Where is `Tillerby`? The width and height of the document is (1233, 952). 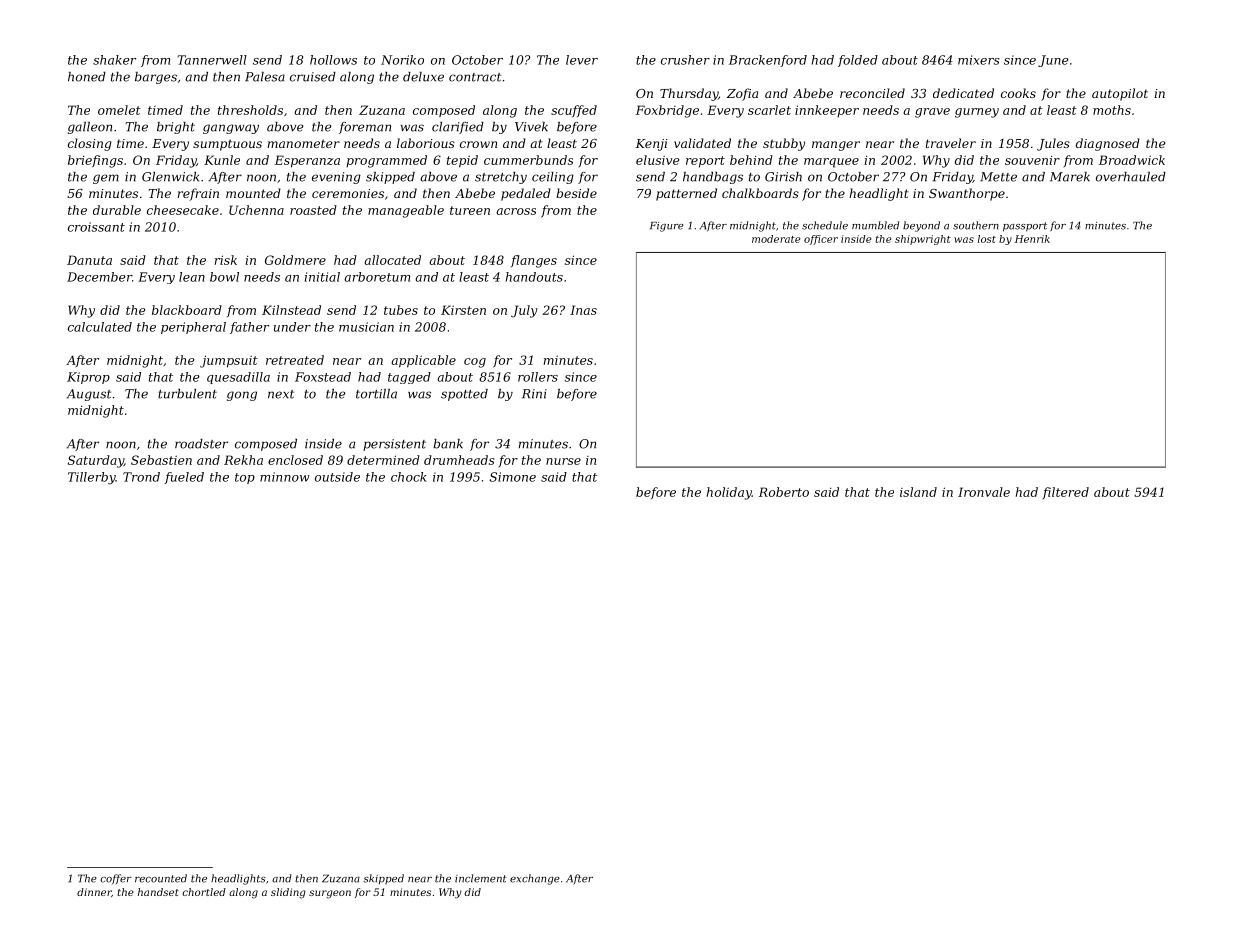
Tillerby is located at coordinates (91, 478).
